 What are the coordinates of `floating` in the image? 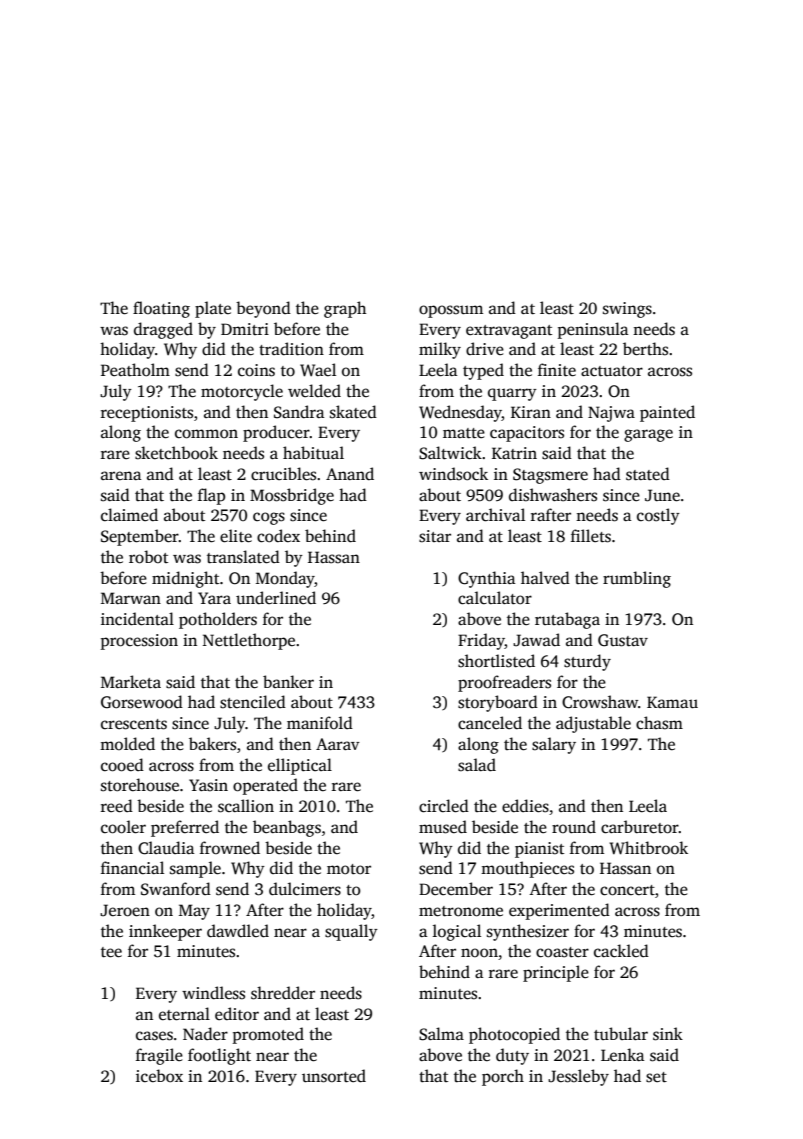 It's located at (161, 309).
